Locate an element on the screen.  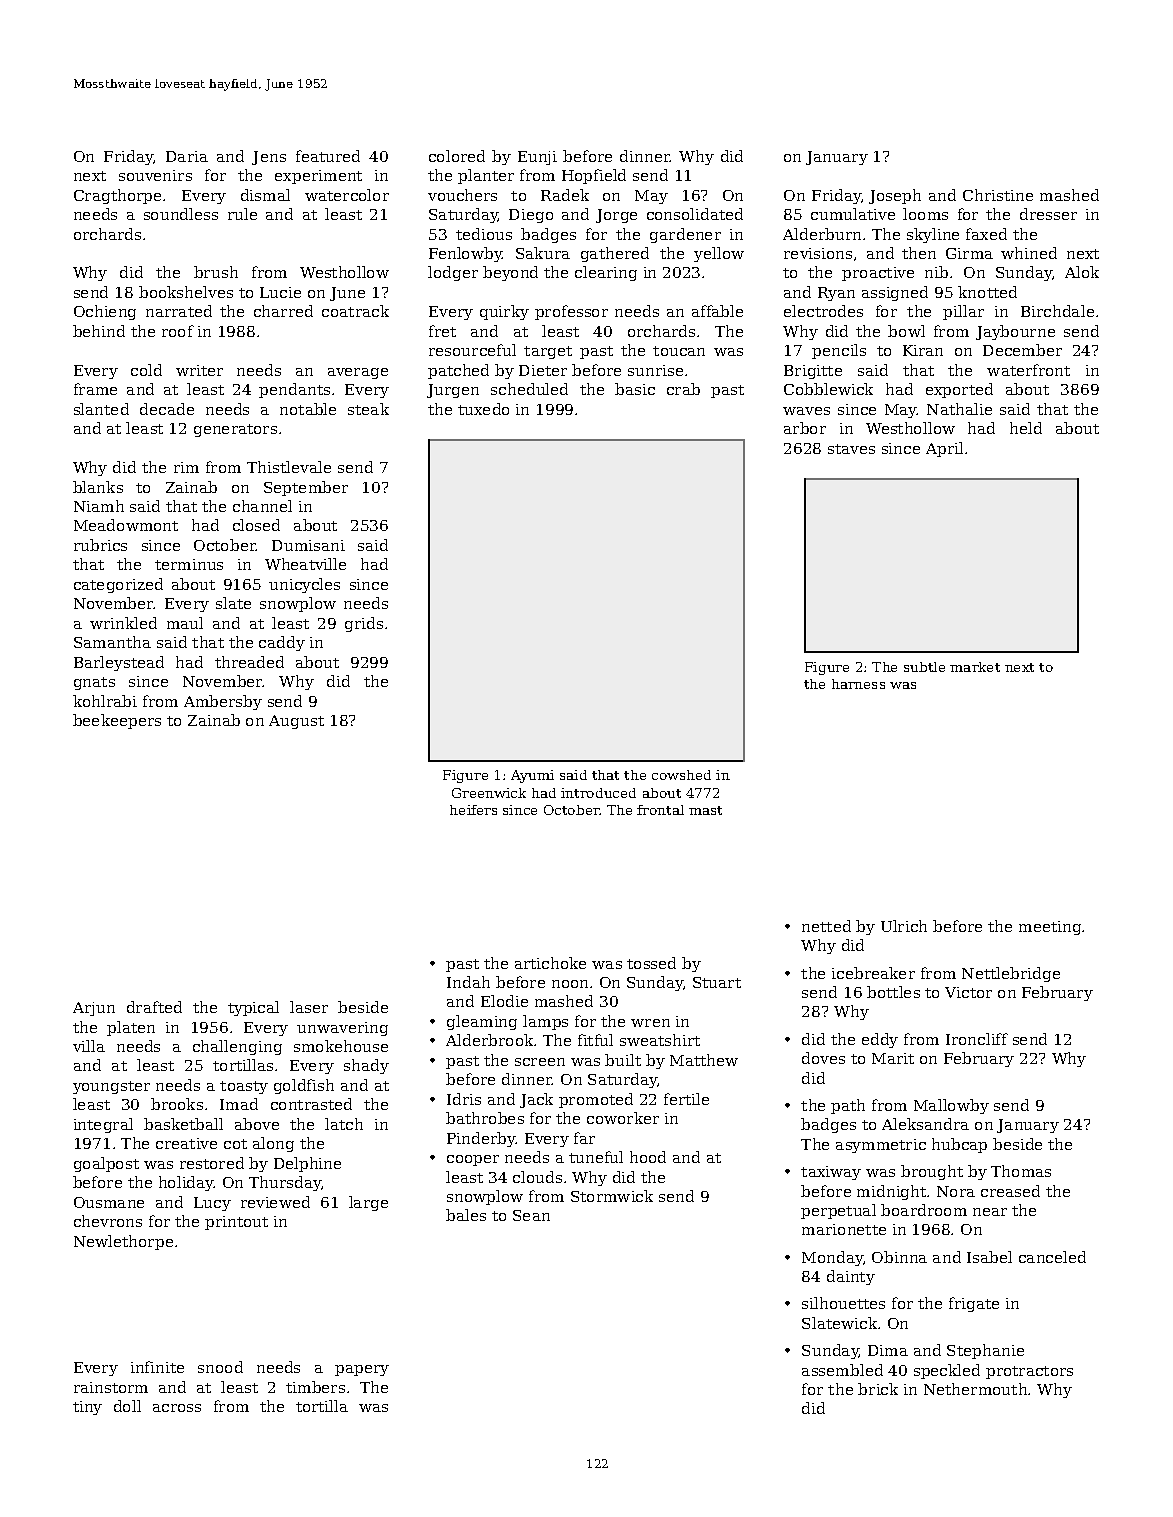
Greenwick is located at coordinates (489, 793).
